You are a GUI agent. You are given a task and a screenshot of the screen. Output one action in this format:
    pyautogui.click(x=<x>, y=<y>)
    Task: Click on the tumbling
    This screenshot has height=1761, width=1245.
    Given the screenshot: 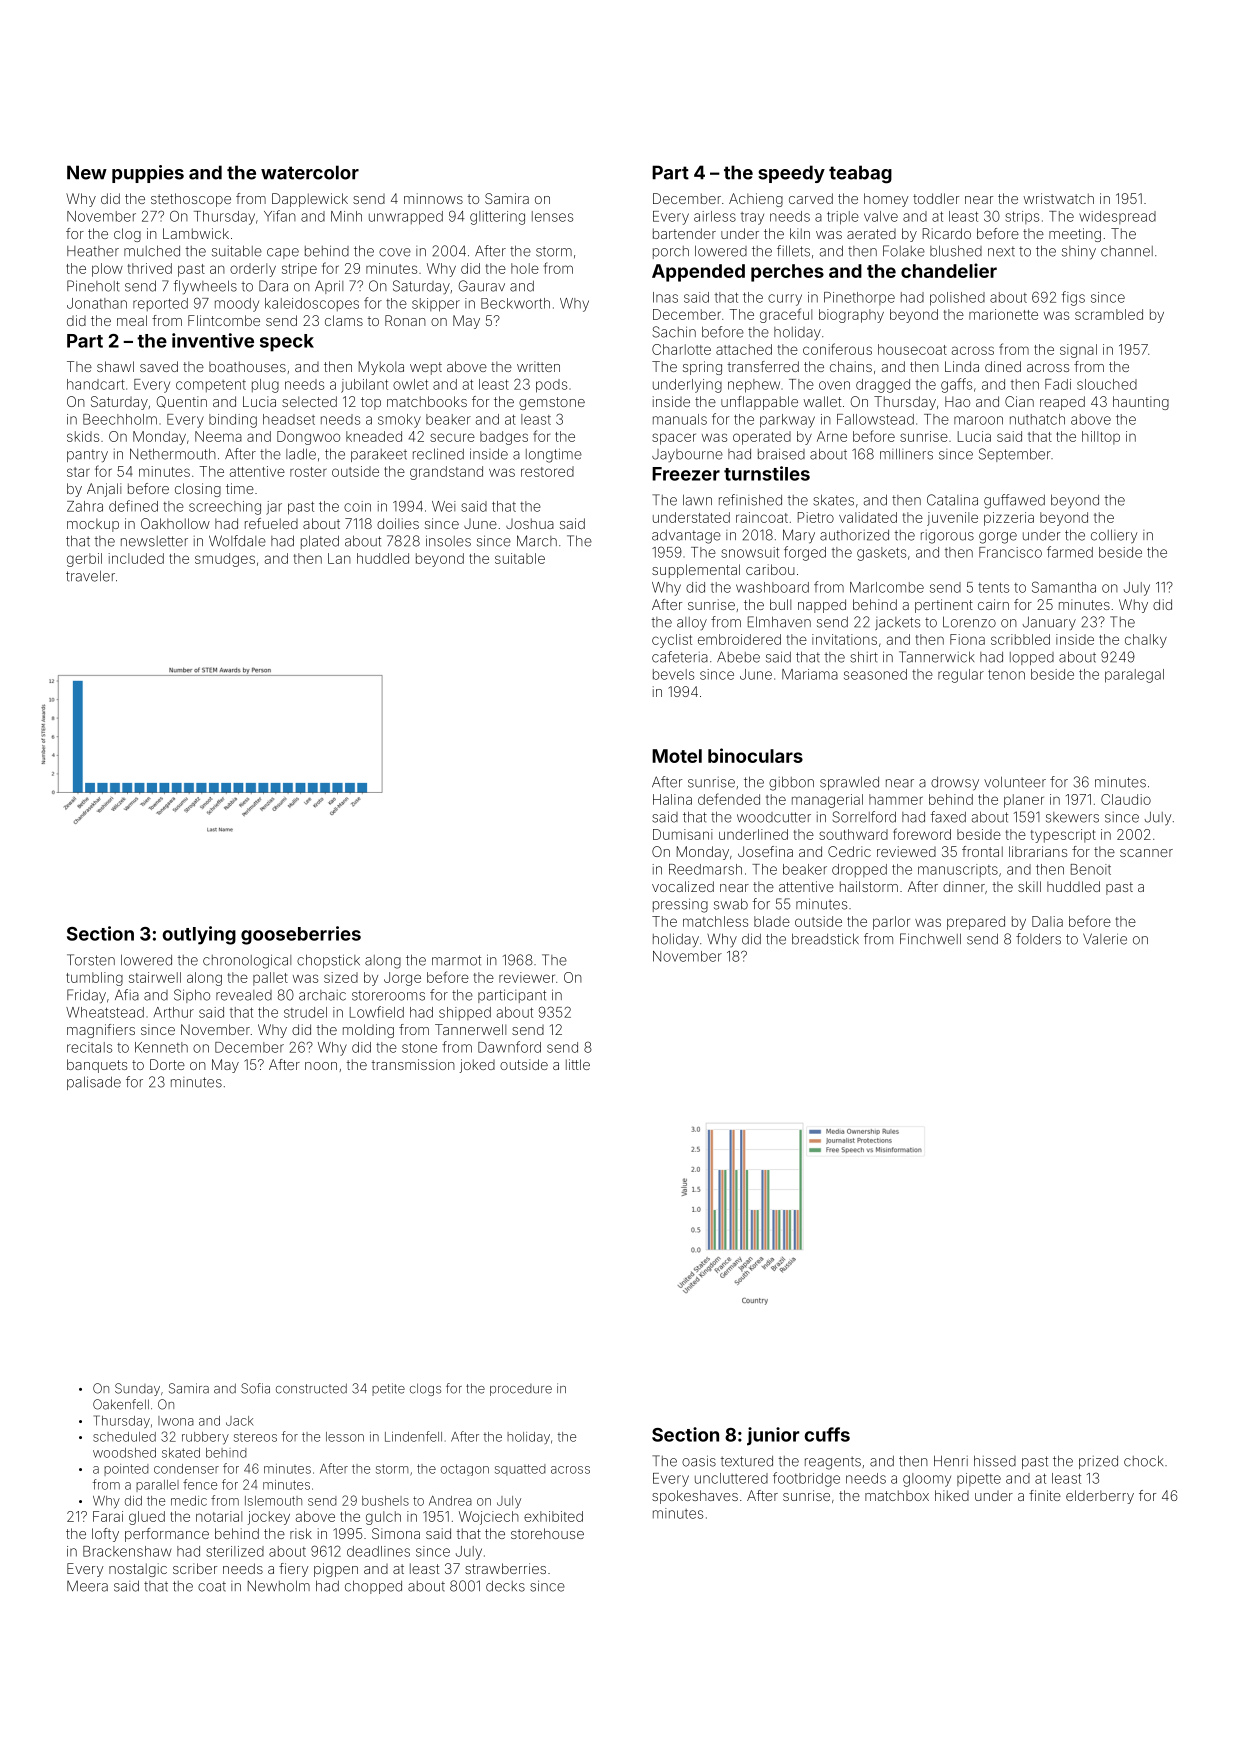 What is the action you would take?
    pyautogui.click(x=94, y=979)
